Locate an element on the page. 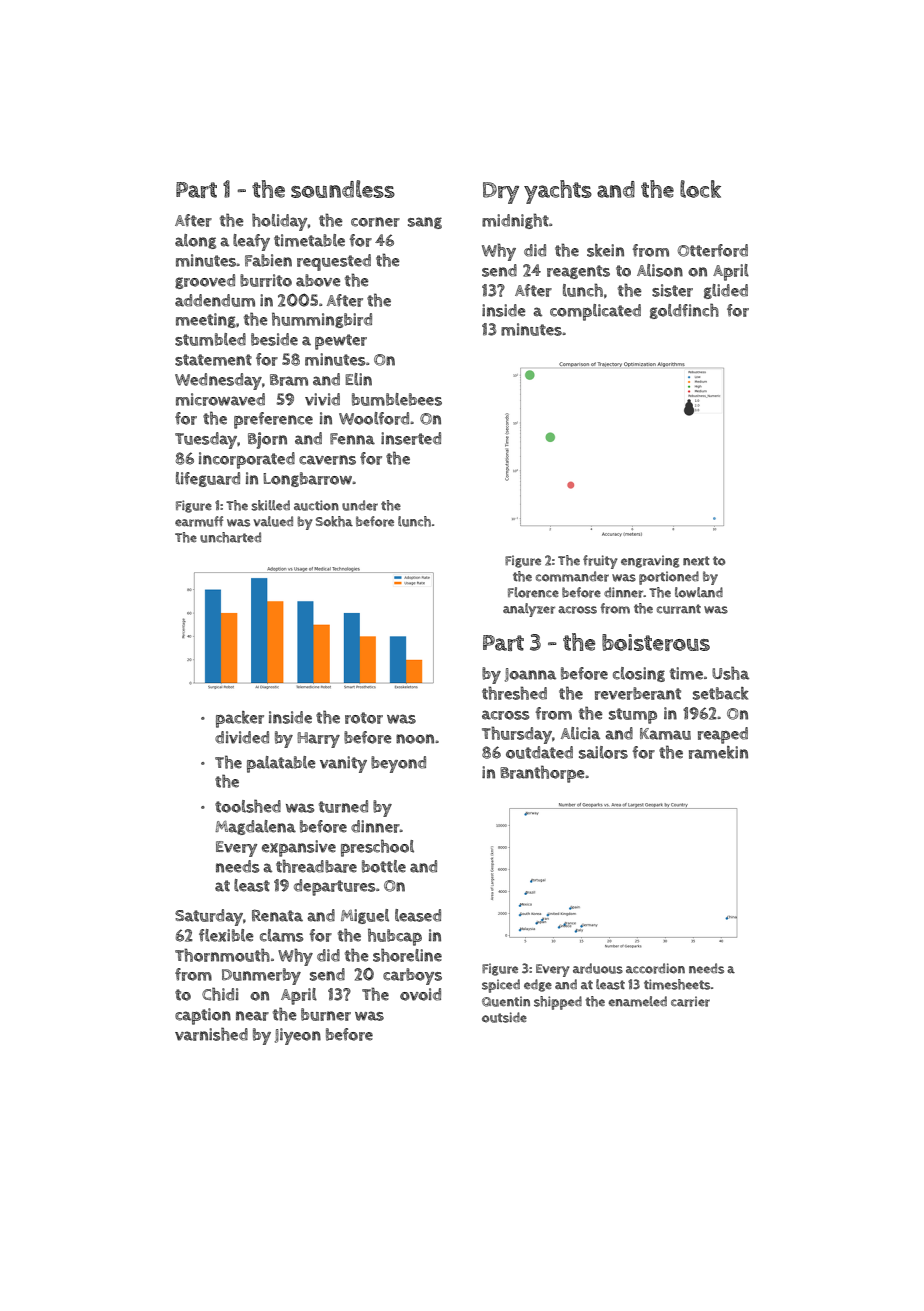 This image has width=924, height=1311. accordion is located at coordinates (655, 968).
